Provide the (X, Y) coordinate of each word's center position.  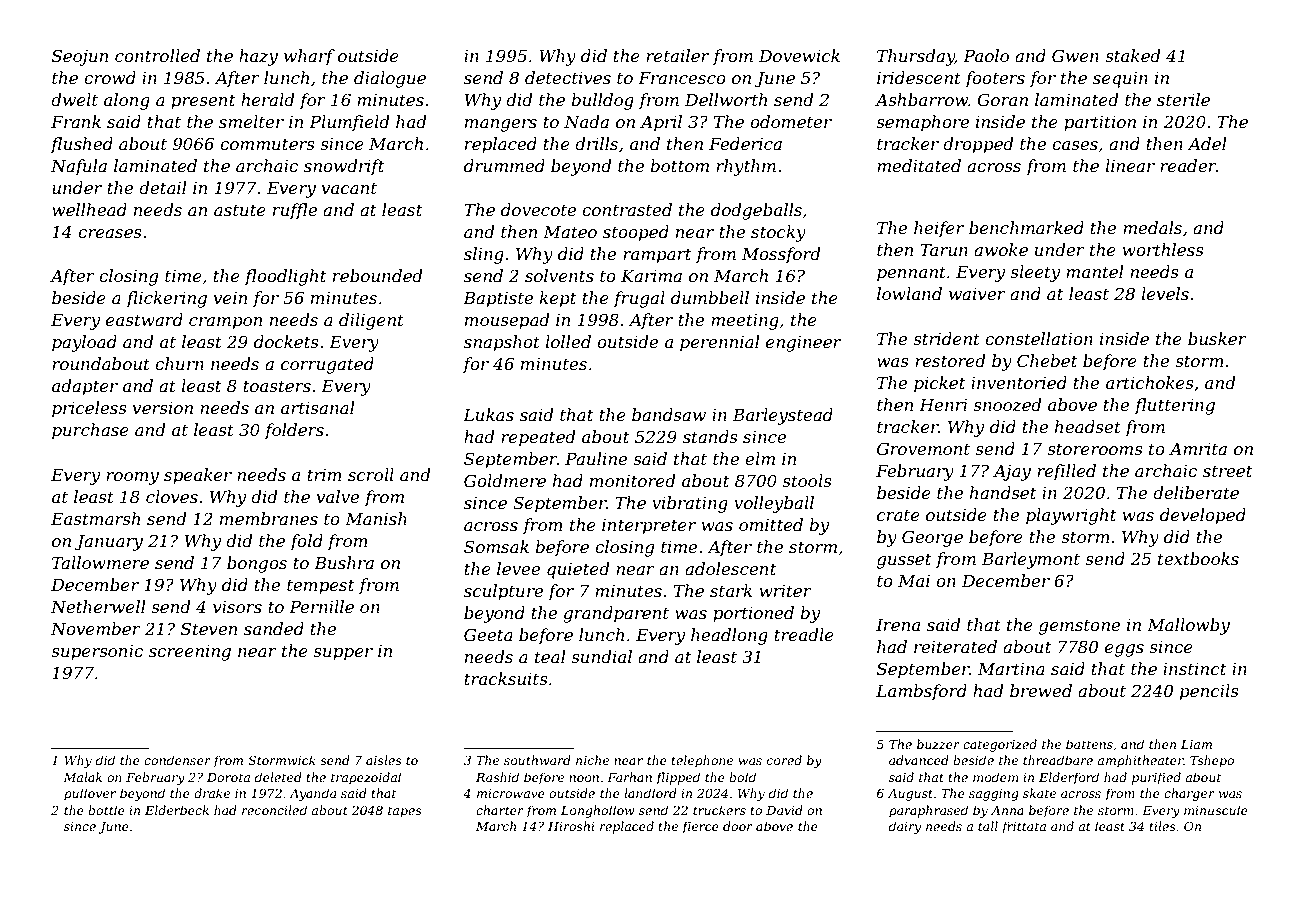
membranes (269, 518)
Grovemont (923, 448)
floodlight (285, 277)
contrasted (627, 209)
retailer (677, 55)
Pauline (596, 458)
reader (1188, 165)
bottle (106, 810)
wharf (309, 57)
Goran (1002, 99)
